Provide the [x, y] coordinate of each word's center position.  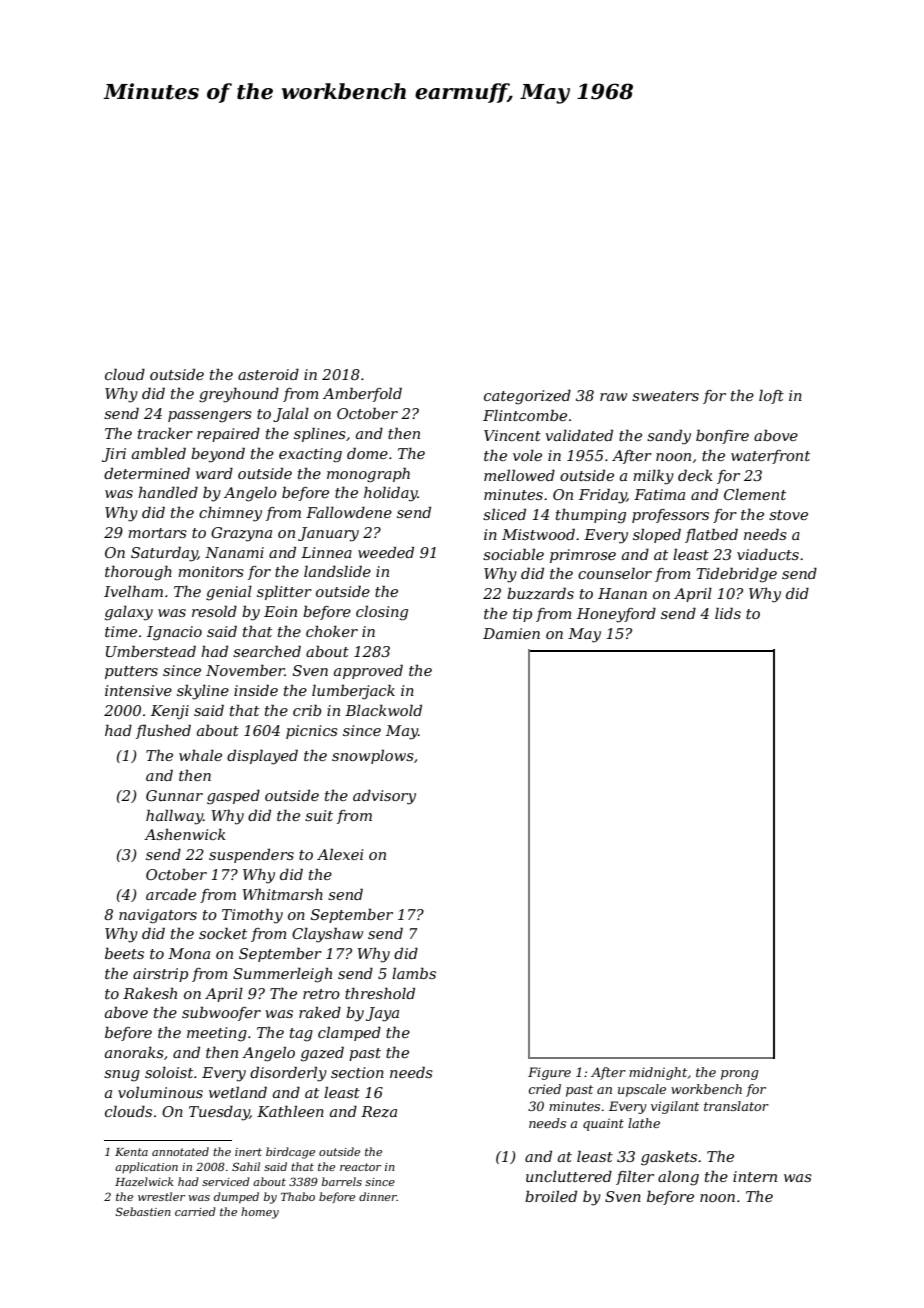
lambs [414, 973]
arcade [171, 894]
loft [771, 396]
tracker [165, 433]
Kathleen [290, 1111]
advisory [384, 797]
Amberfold [362, 394]
